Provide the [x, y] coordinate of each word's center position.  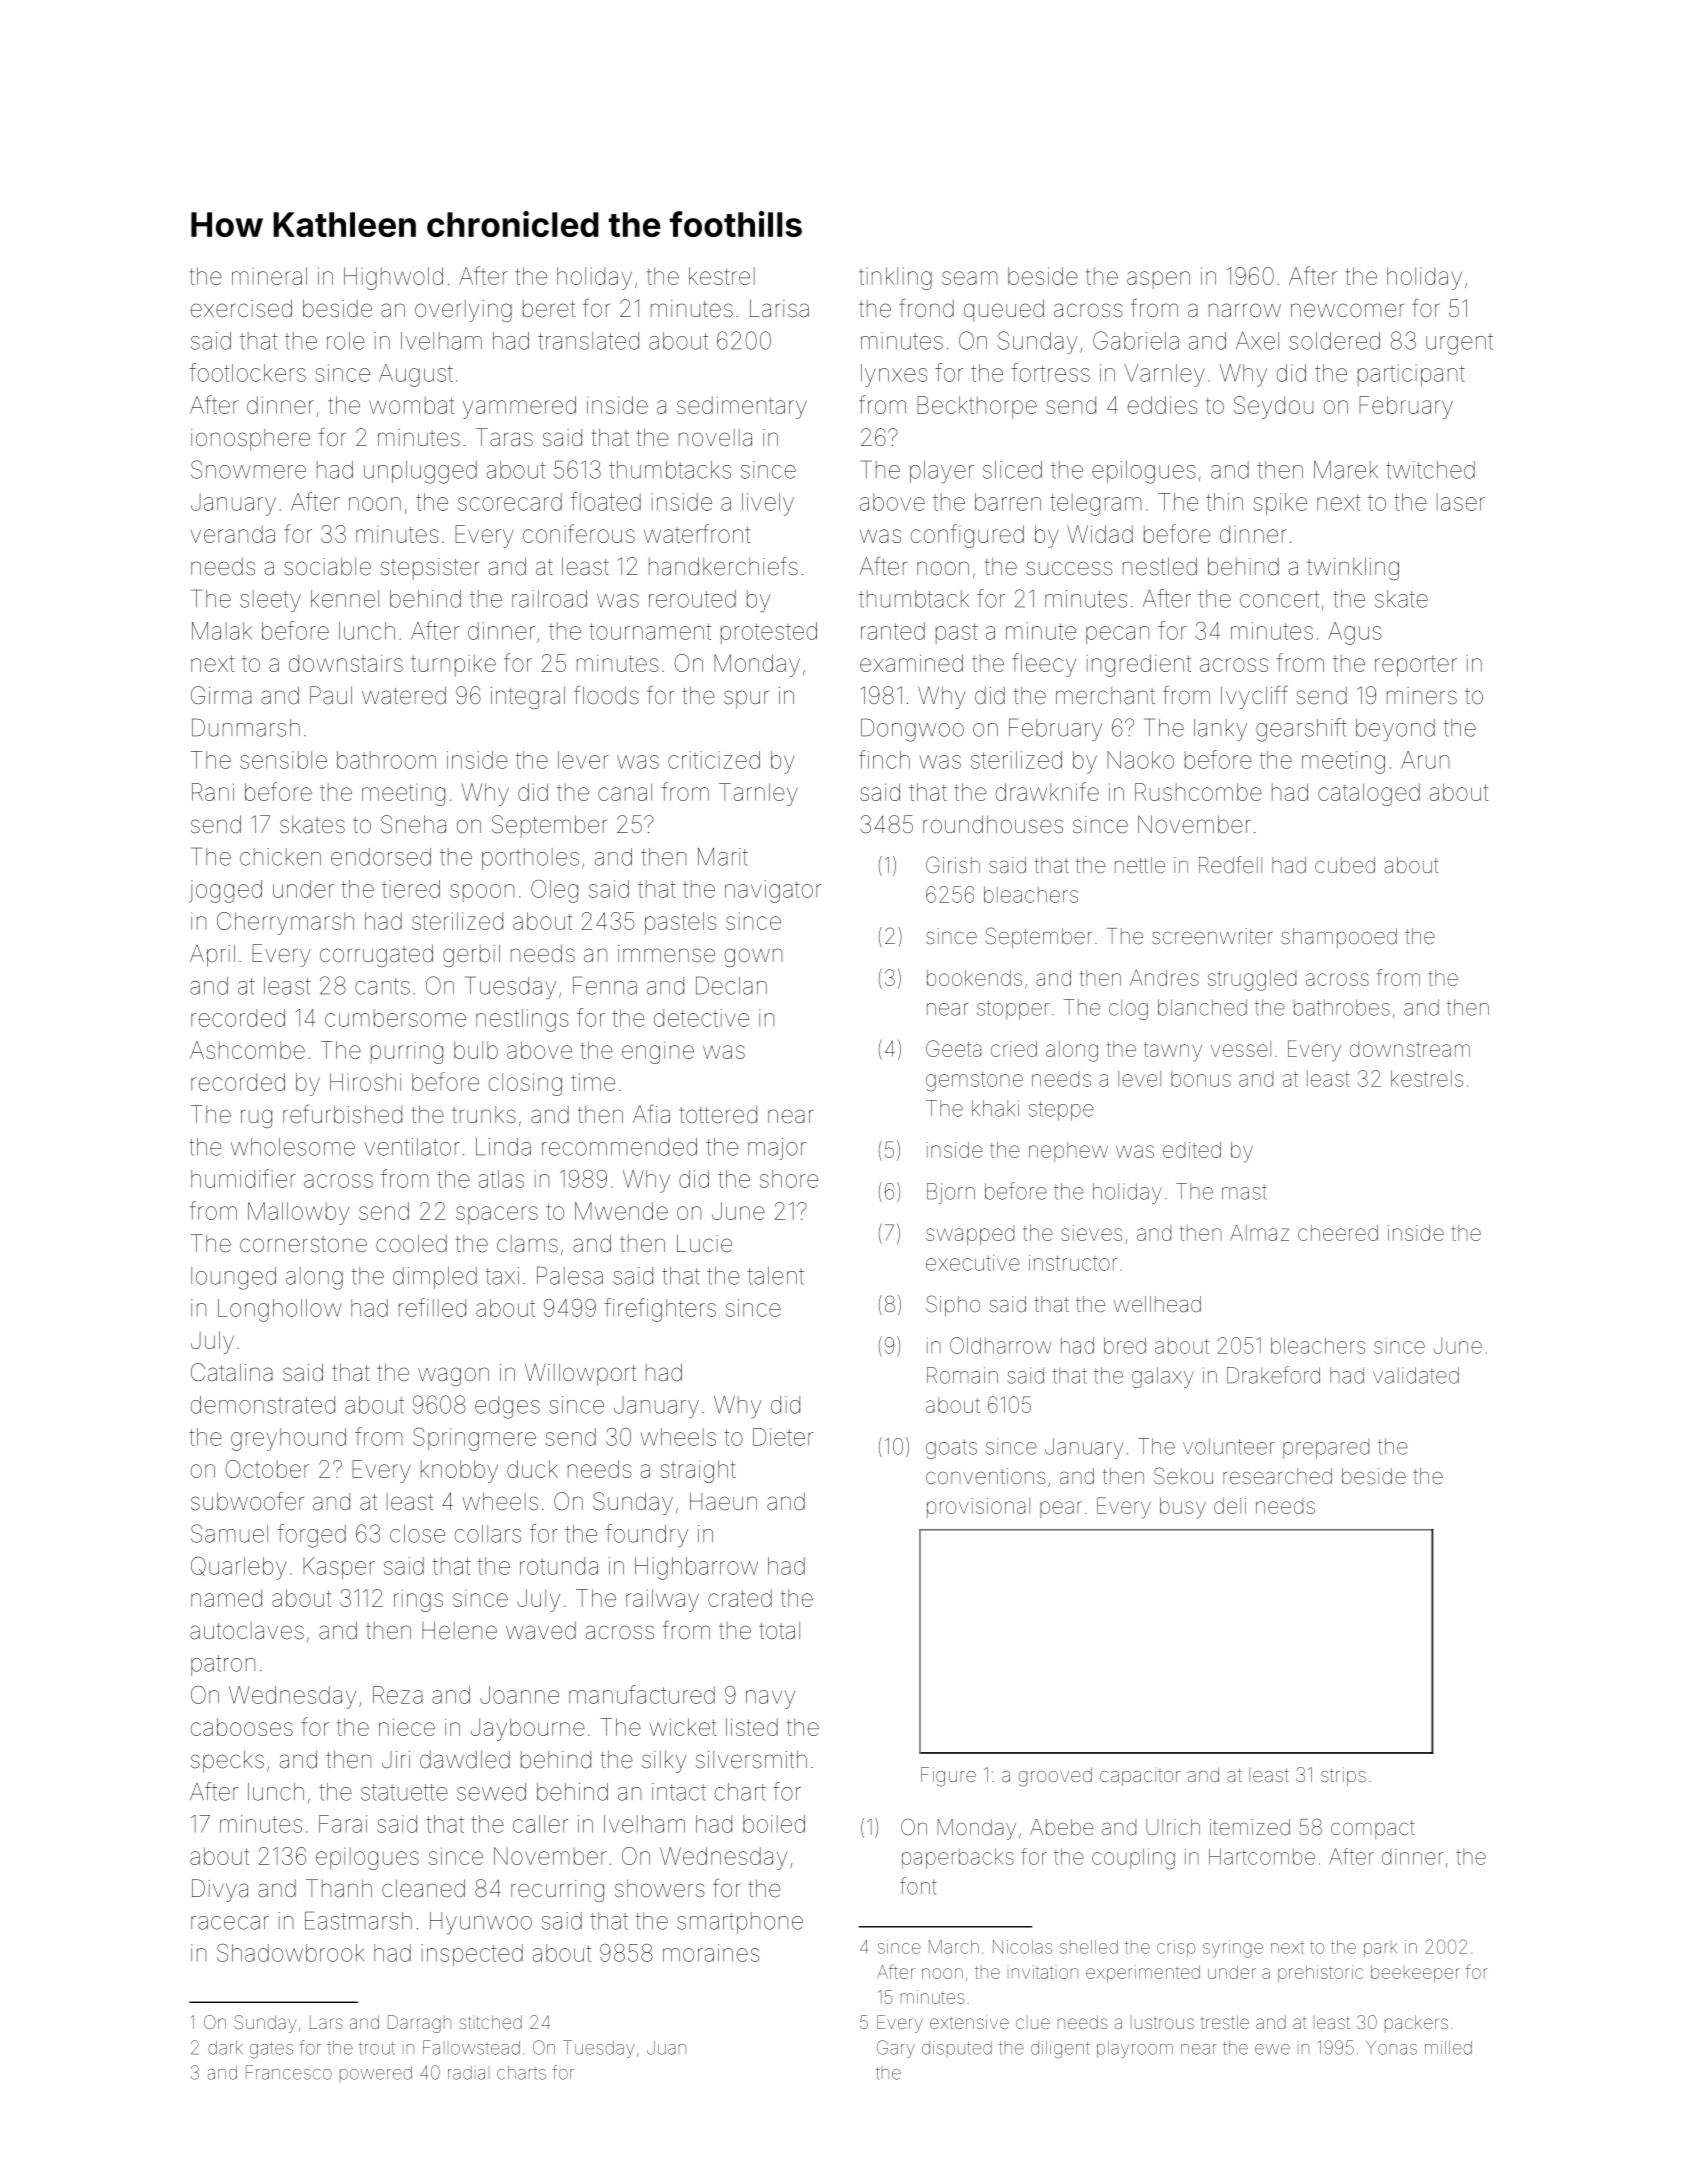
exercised [241, 308]
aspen [1158, 280]
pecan [1117, 635]
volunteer [1229, 1446]
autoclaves [247, 1631]
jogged [225, 891]
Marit [723, 857]
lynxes [894, 375]
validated [1416, 1375]
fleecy [1044, 665]
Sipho [953, 1306]
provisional [978, 1508]
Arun [1425, 760]
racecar [230, 1923]
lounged [233, 1278]
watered [404, 695]
